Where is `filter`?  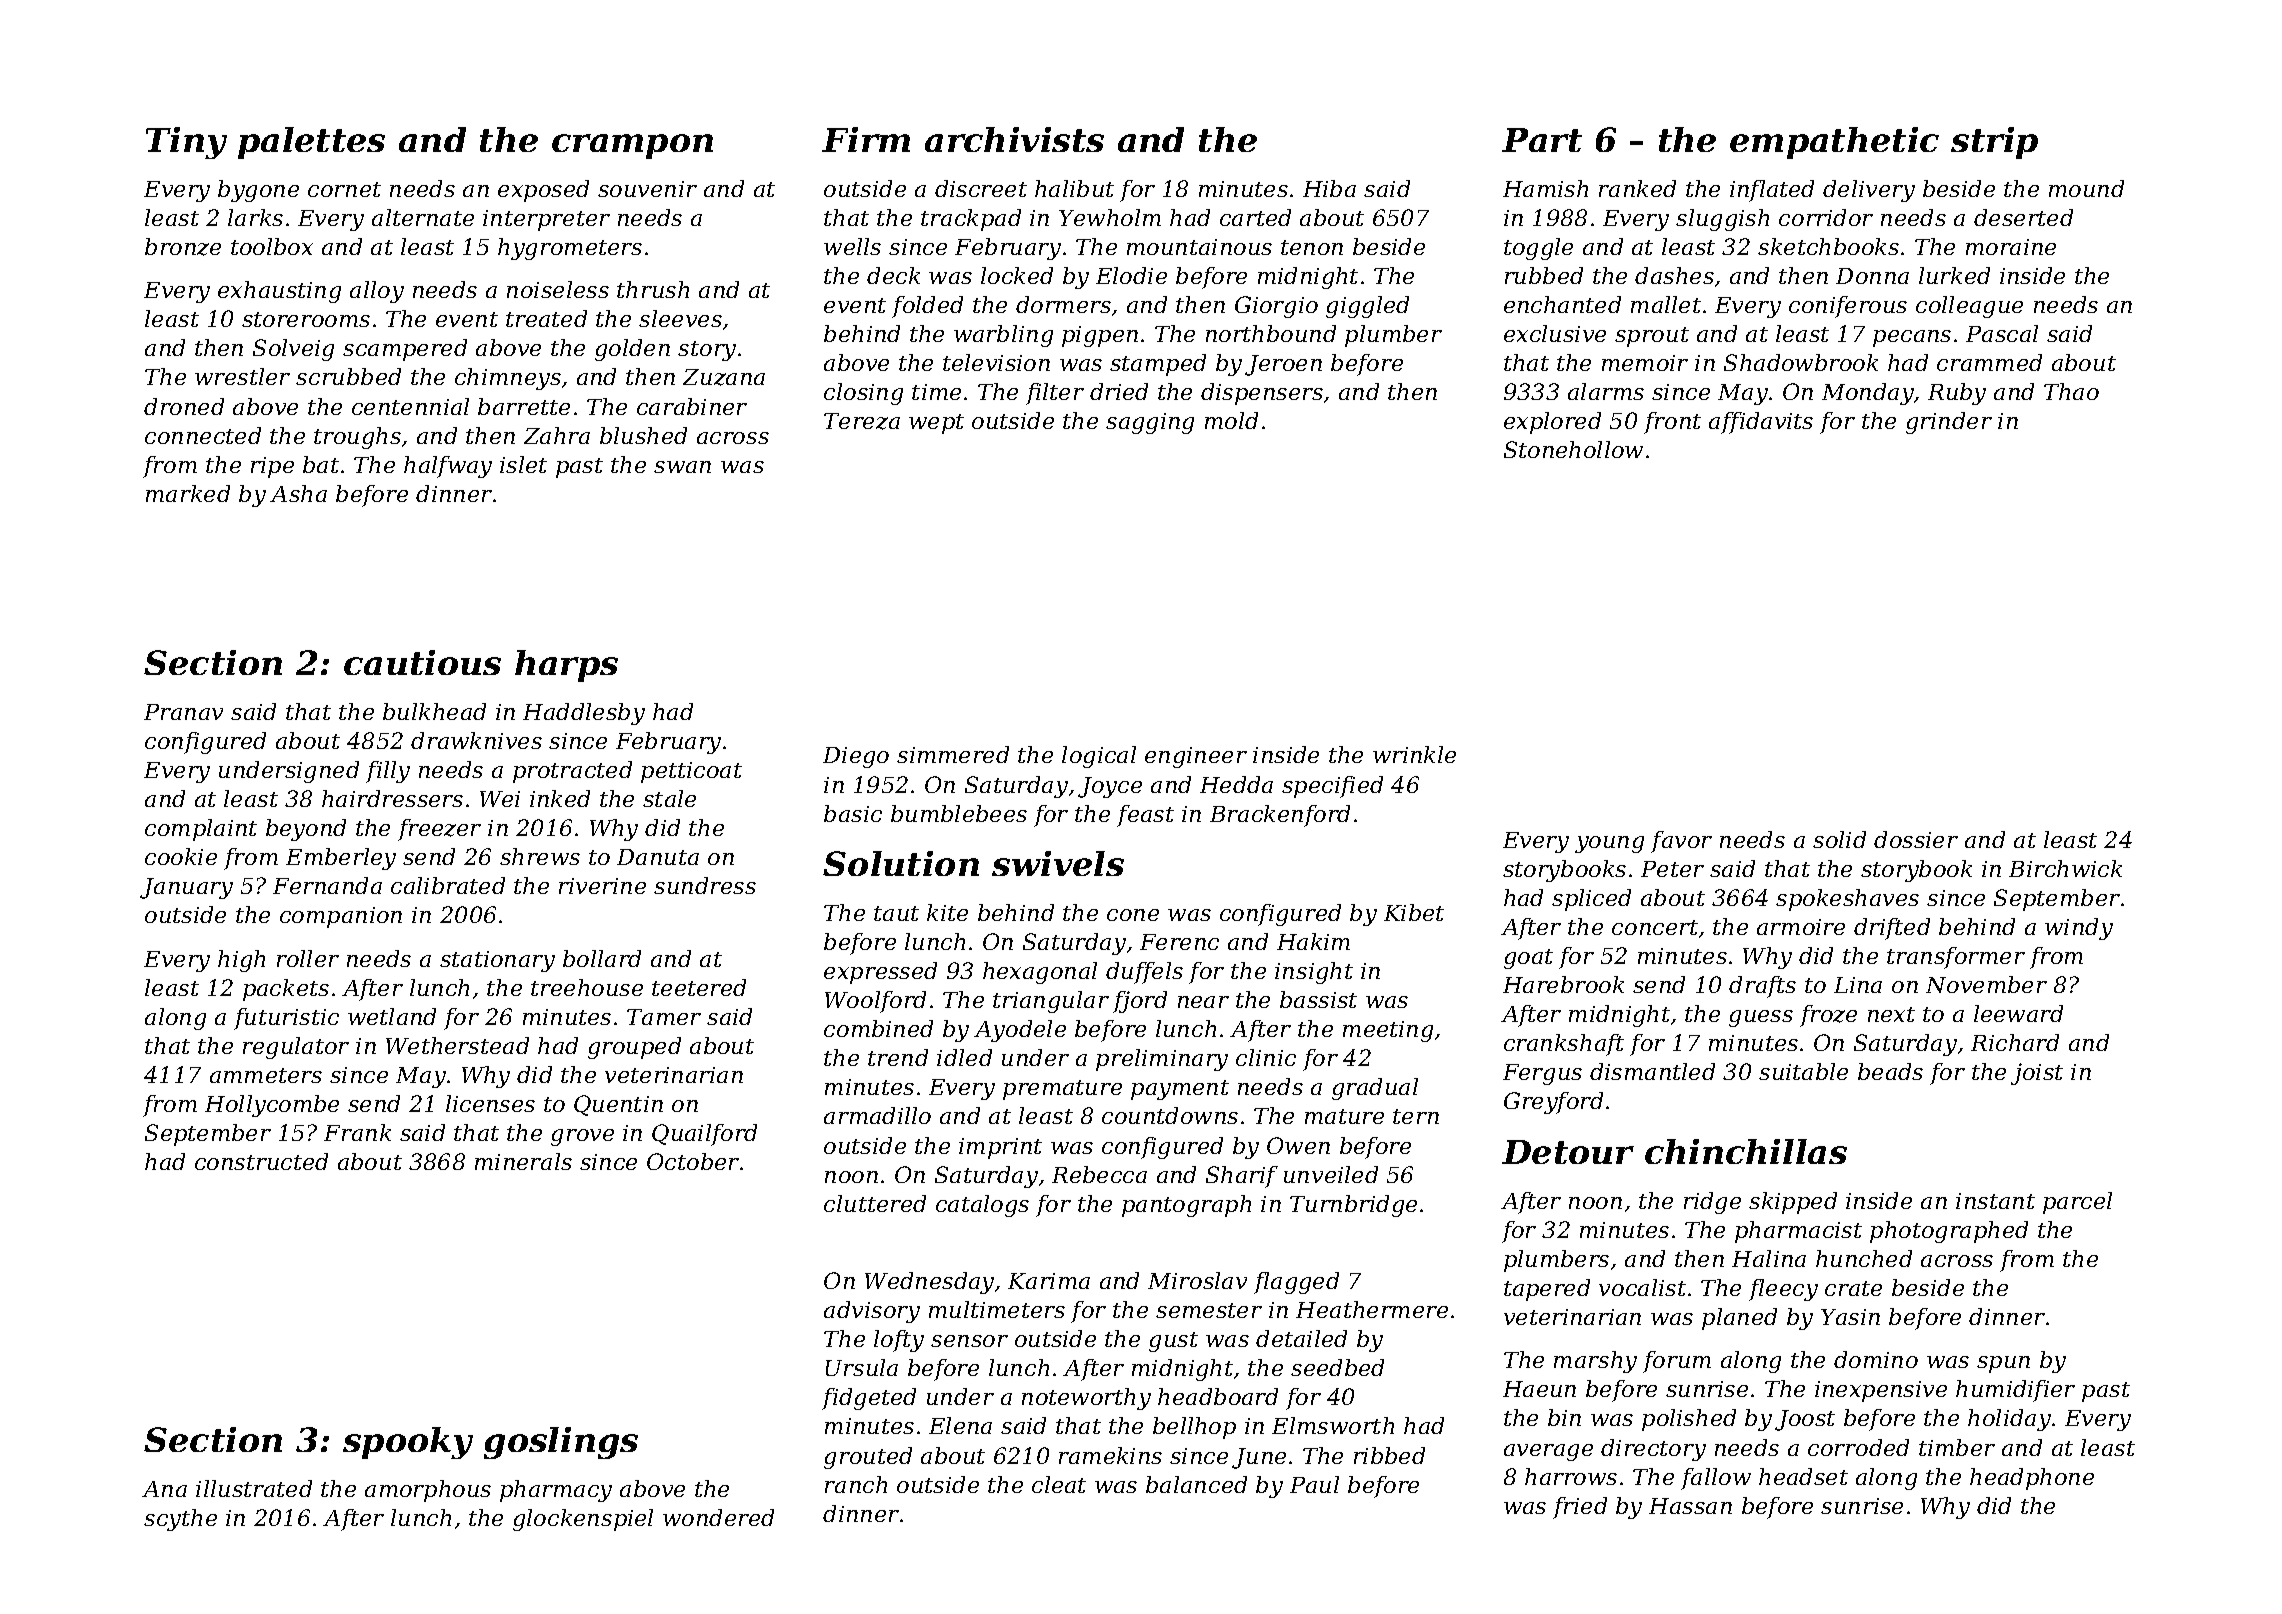
filter is located at coordinates (1055, 394).
